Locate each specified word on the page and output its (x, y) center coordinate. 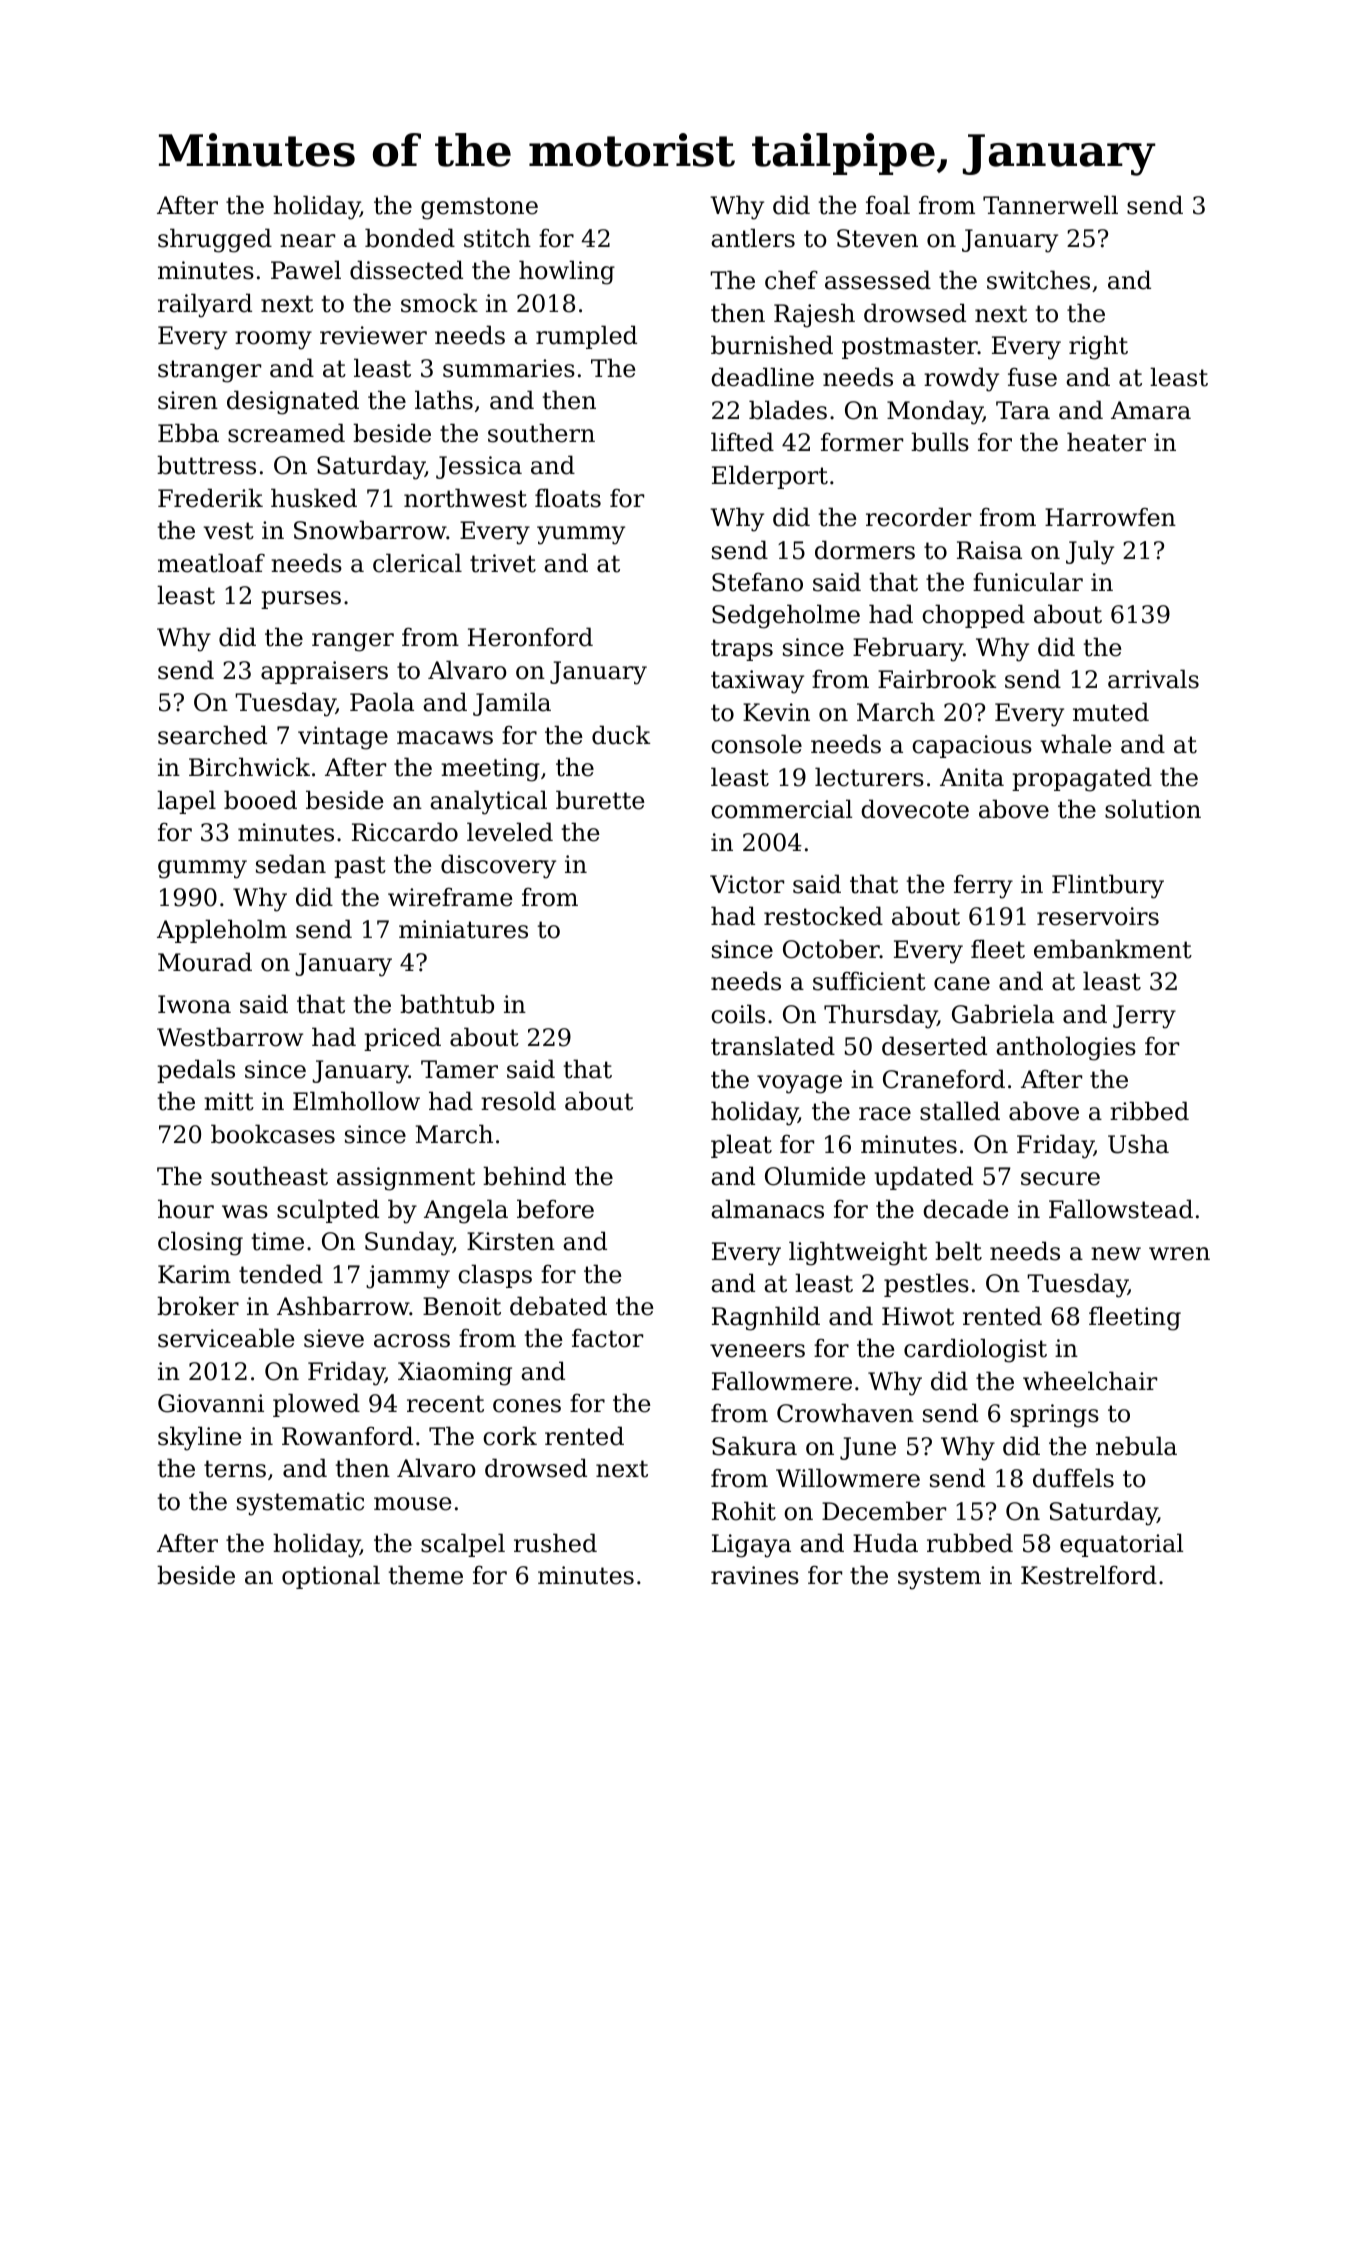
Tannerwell (1050, 205)
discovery (498, 866)
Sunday (409, 1243)
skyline (200, 1438)
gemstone (479, 208)
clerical (417, 563)
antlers (753, 238)
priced (402, 1039)
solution (1153, 809)
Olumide (815, 1176)
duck (621, 735)
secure (1060, 1179)
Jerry (1144, 1017)
